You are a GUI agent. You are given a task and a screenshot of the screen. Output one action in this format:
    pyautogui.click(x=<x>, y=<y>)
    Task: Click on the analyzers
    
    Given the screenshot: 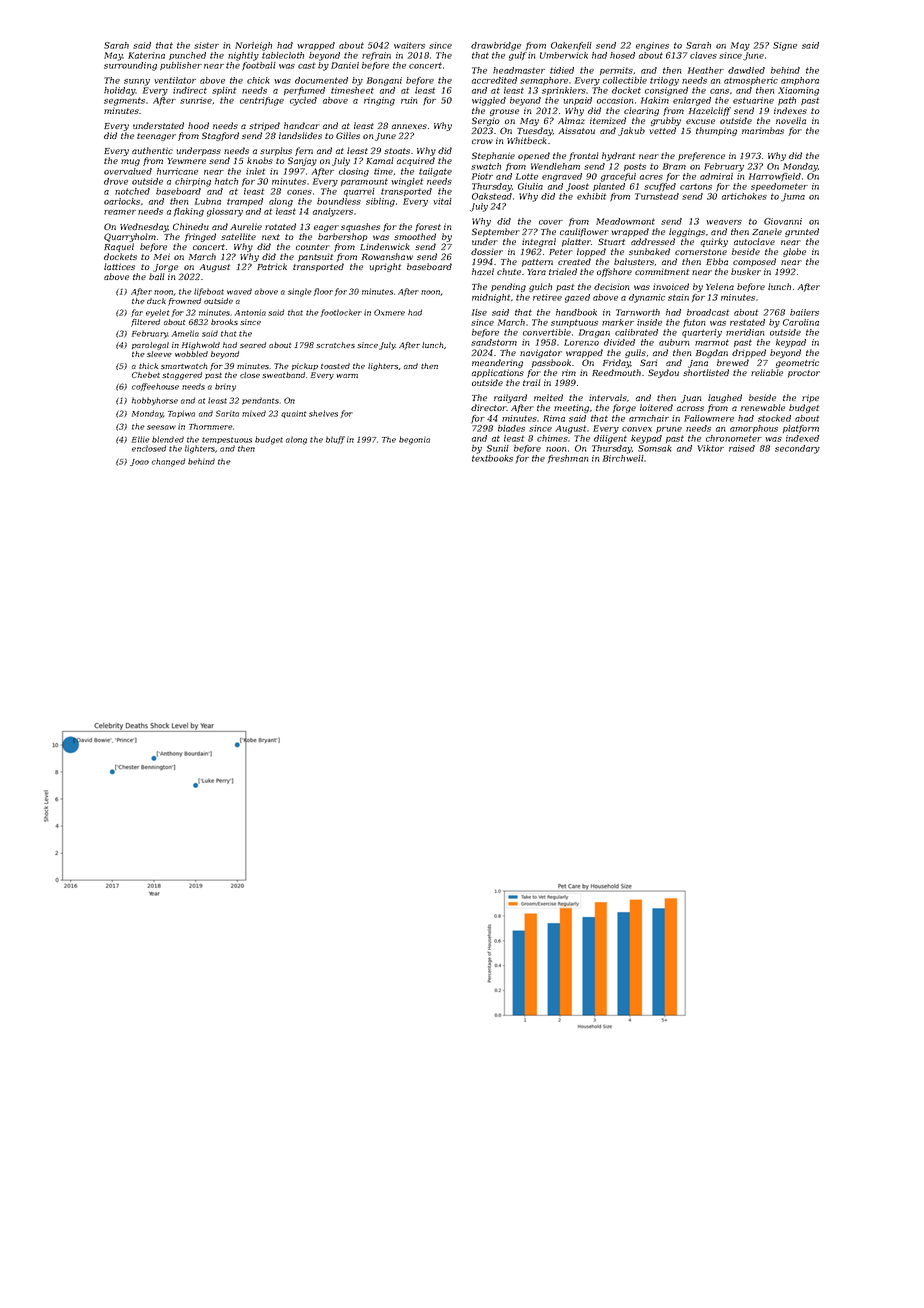 What is the action you would take?
    pyautogui.click(x=333, y=212)
